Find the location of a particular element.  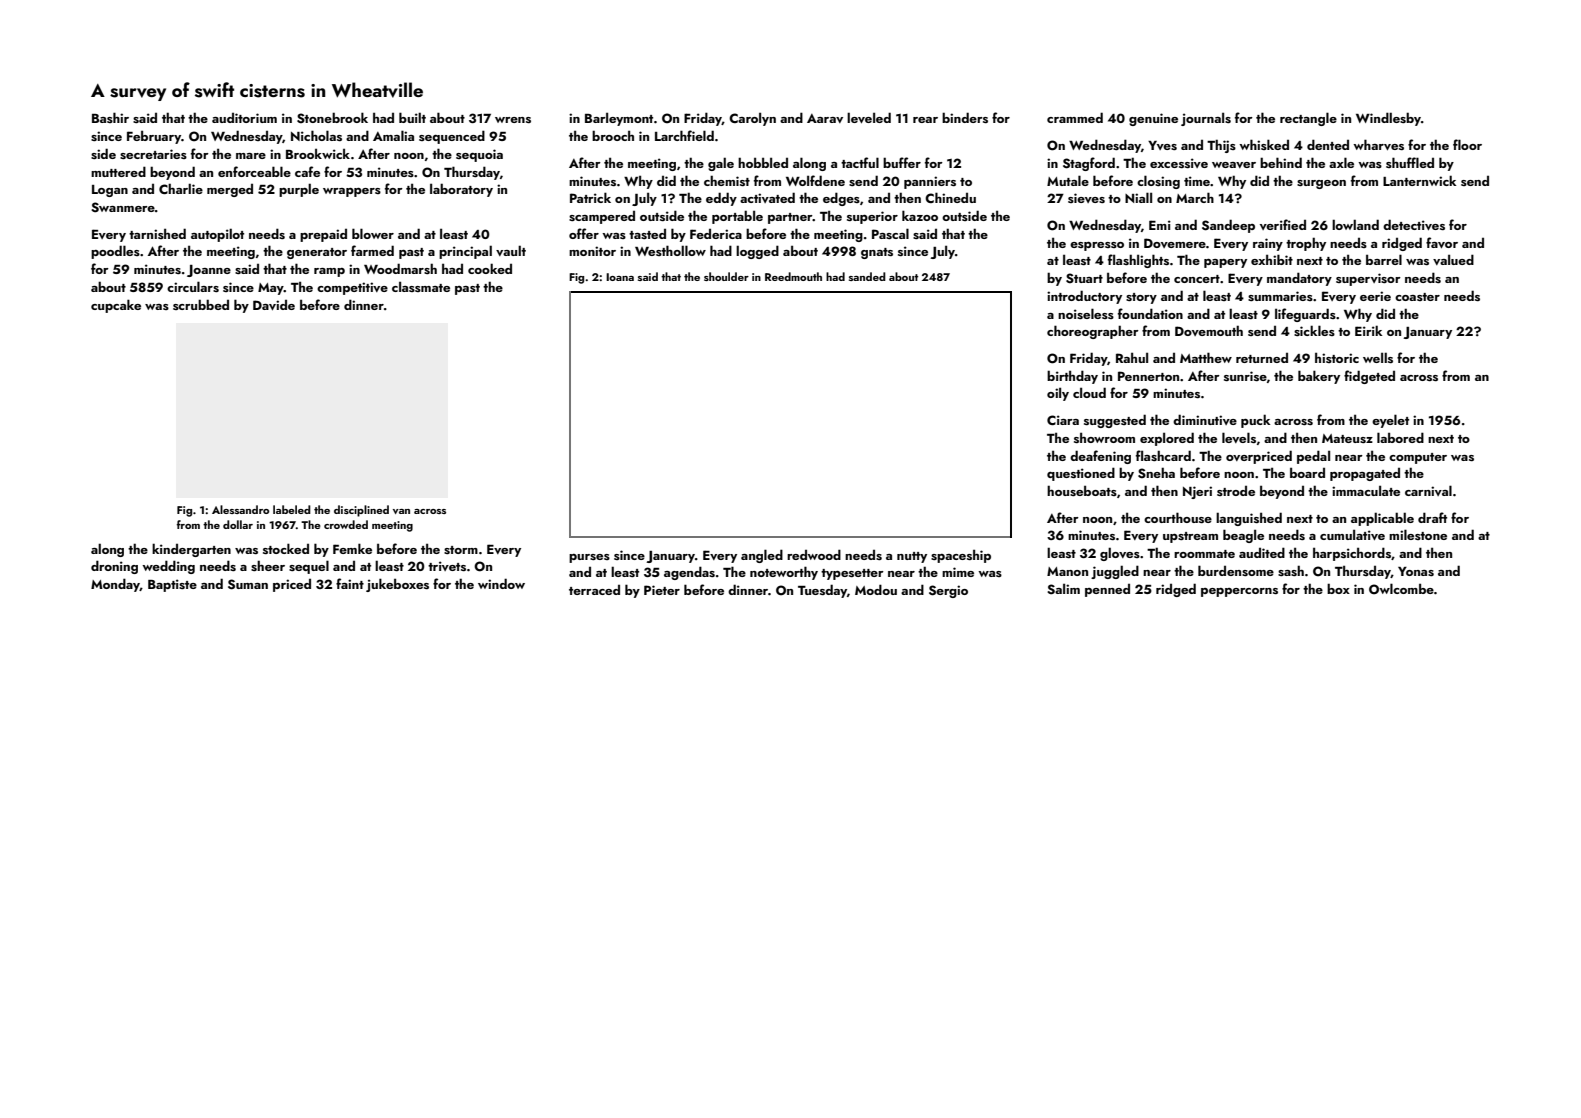

February is located at coordinates (154, 137).
